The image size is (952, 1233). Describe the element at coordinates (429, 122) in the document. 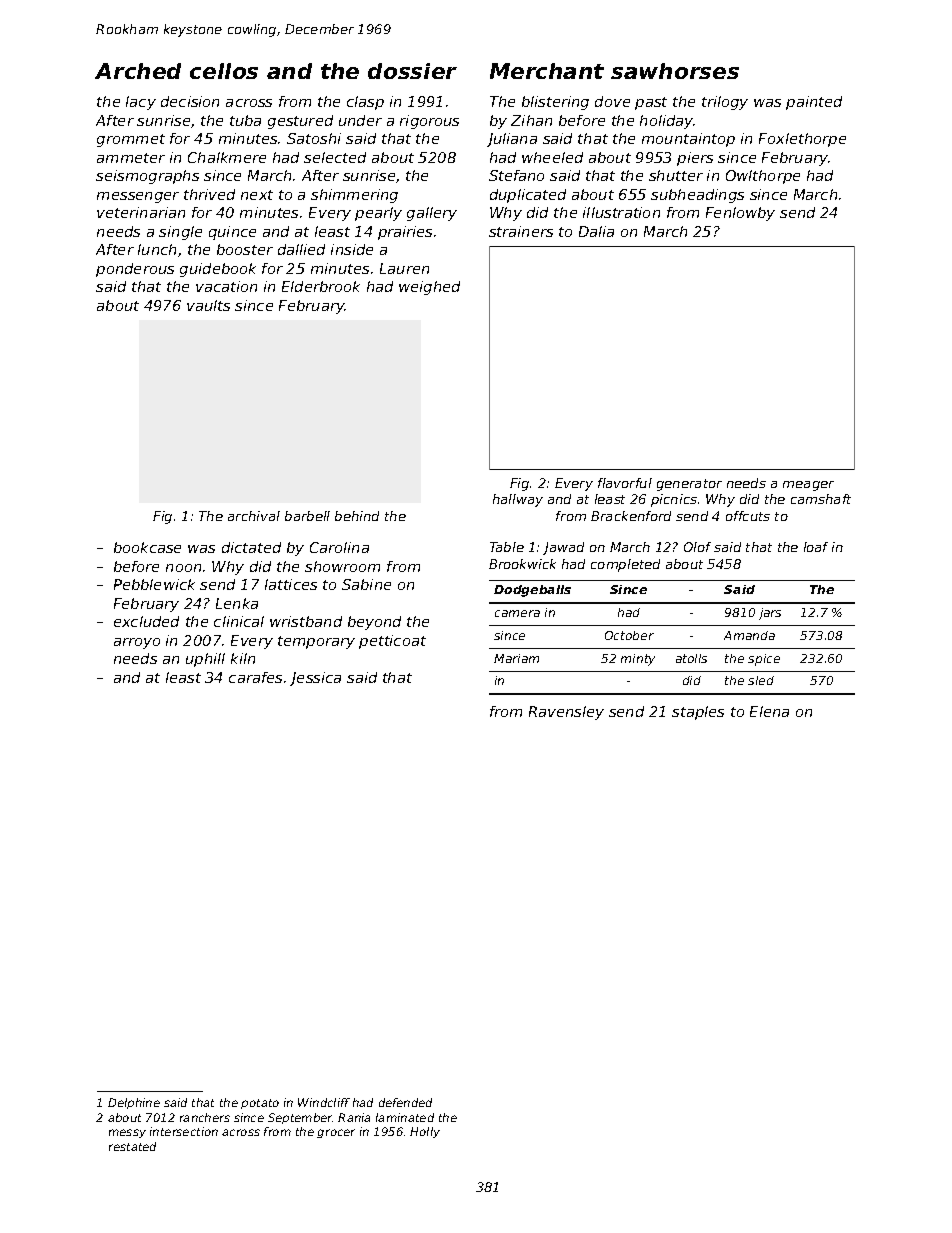

I see `rigorous` at that location.
